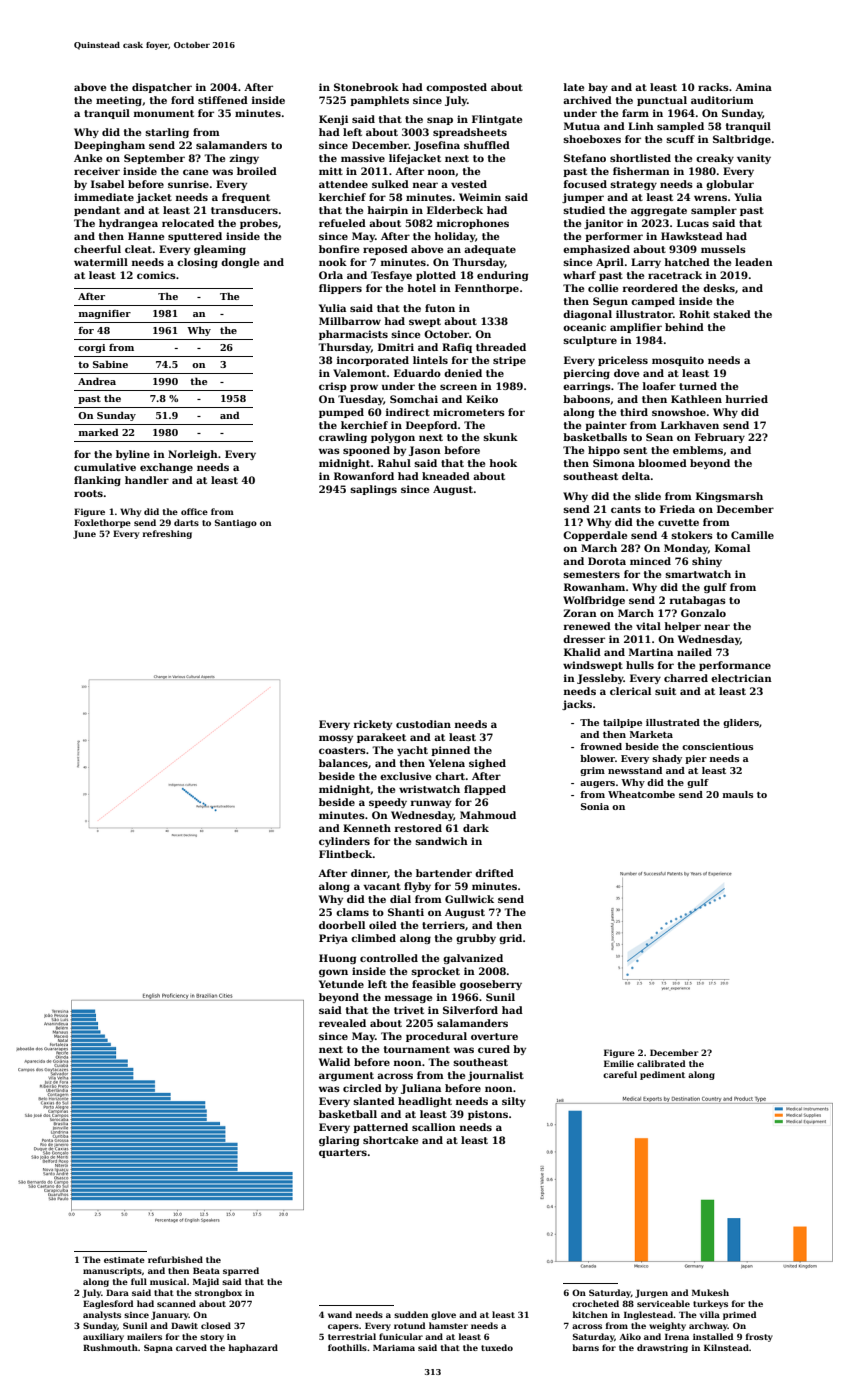  What do you see at coordinates (347, 1347) in the screenshot?
I see `foothills` at bounding box center [347, 1347].
